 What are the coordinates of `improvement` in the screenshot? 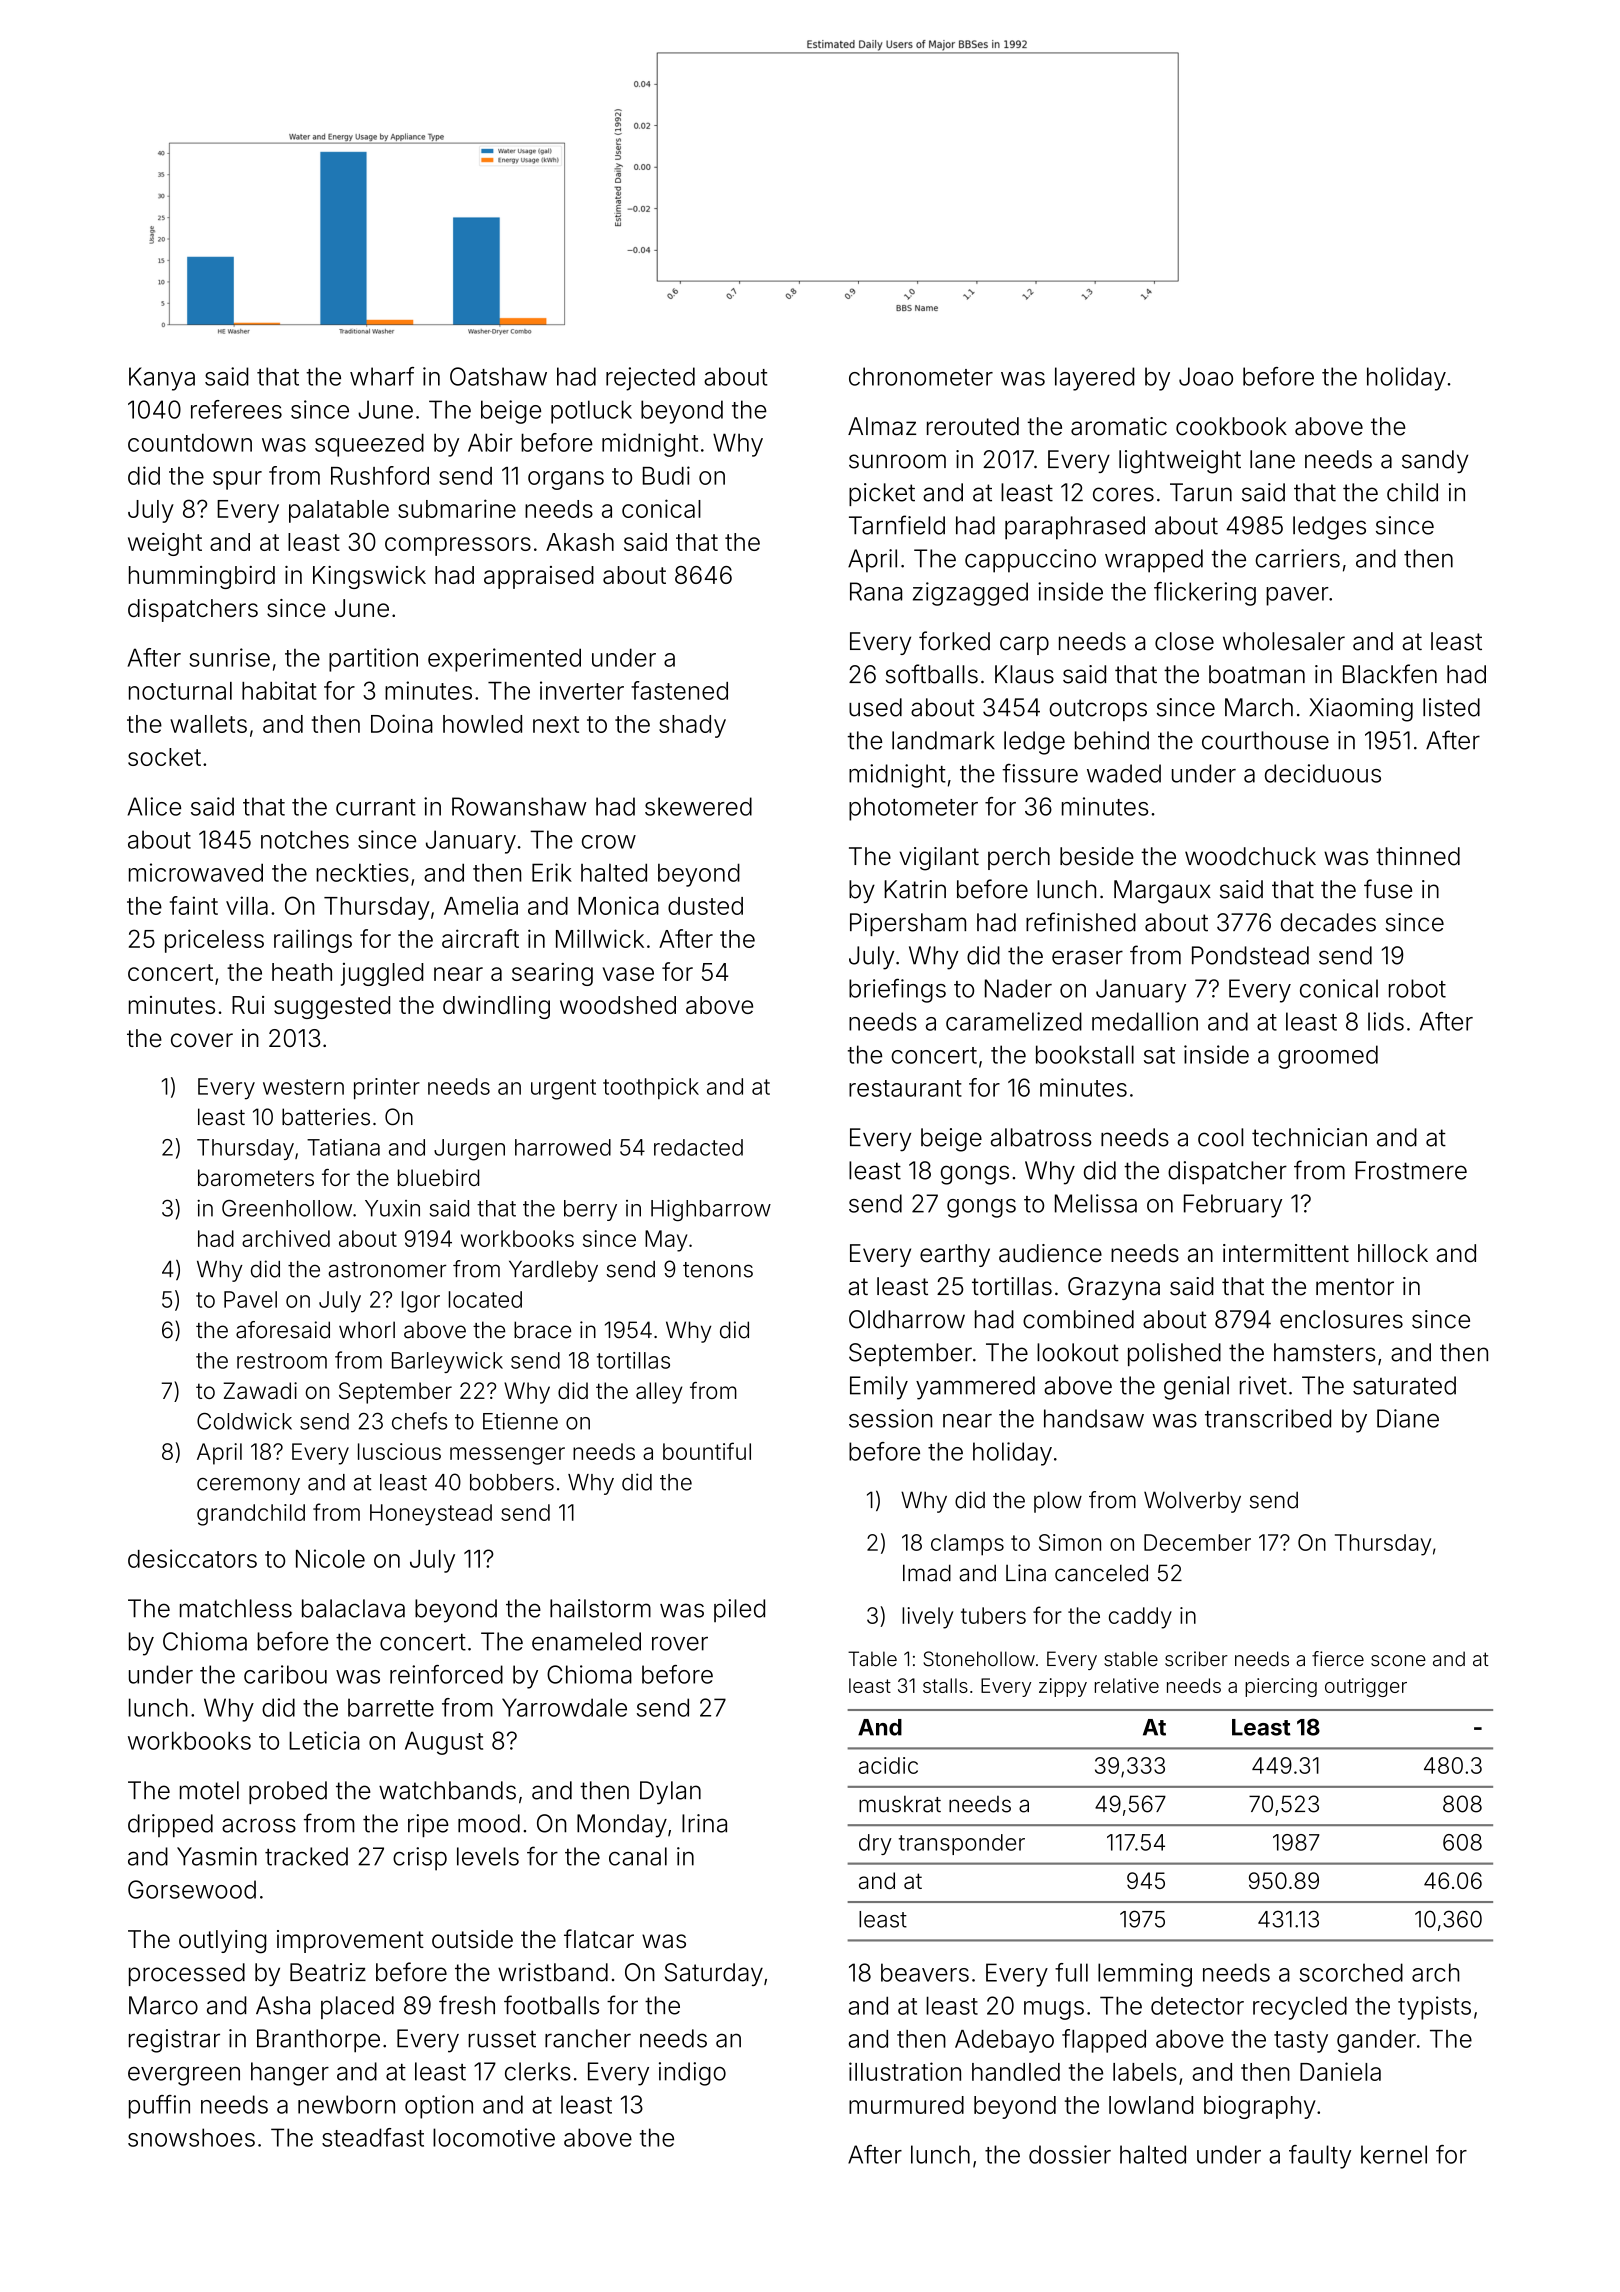 It's located at (350, 1941).
